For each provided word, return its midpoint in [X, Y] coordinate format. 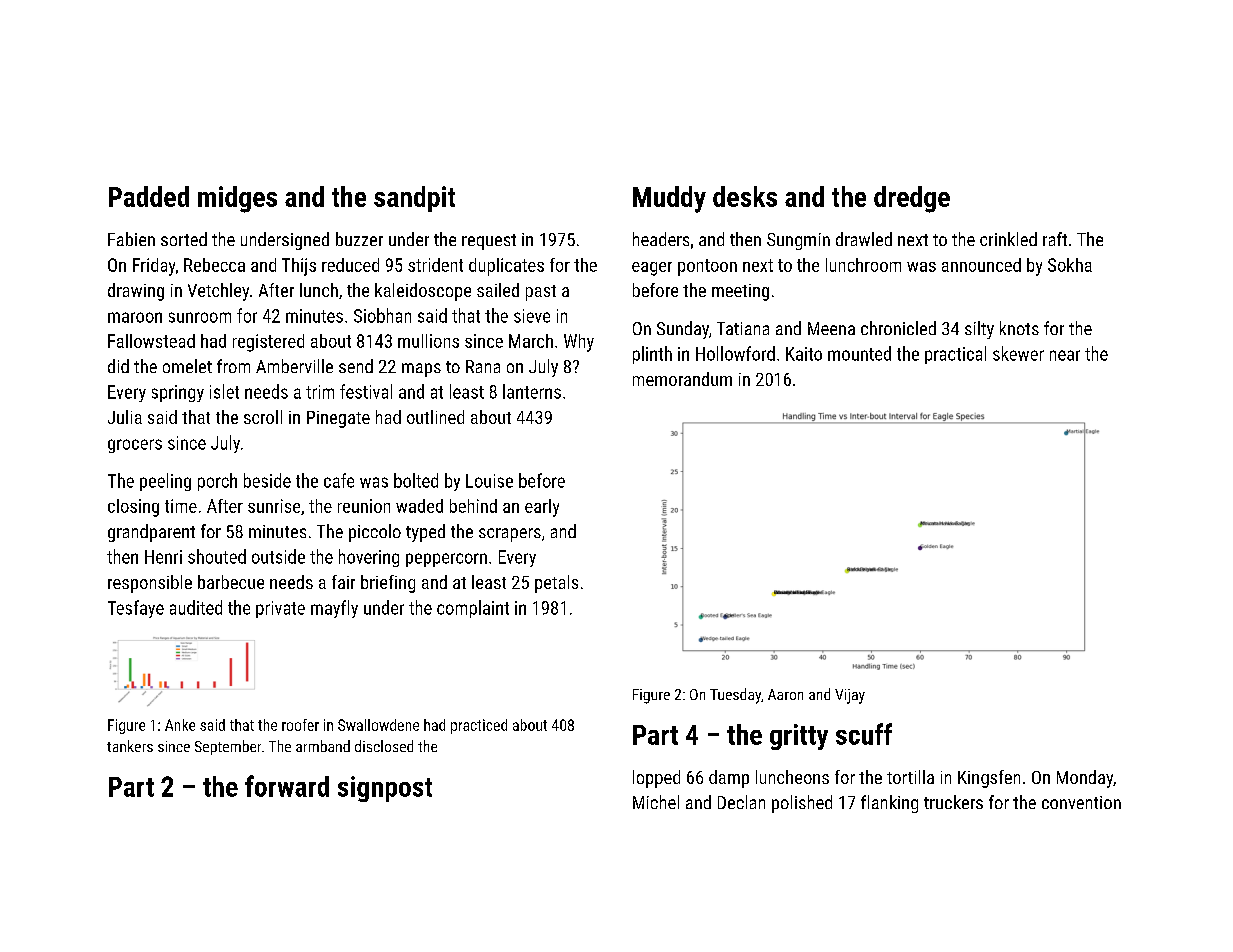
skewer [1018, 353]
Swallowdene [378, 725]
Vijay [850, 696]
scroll [263, 417]
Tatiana [743, 328]
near [1065, 355]
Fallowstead [151, 341]
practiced [479, 726]
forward [287, 786]
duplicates [506, 267]
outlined [435, 417]
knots [1019, 328]
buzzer [359, 239]
